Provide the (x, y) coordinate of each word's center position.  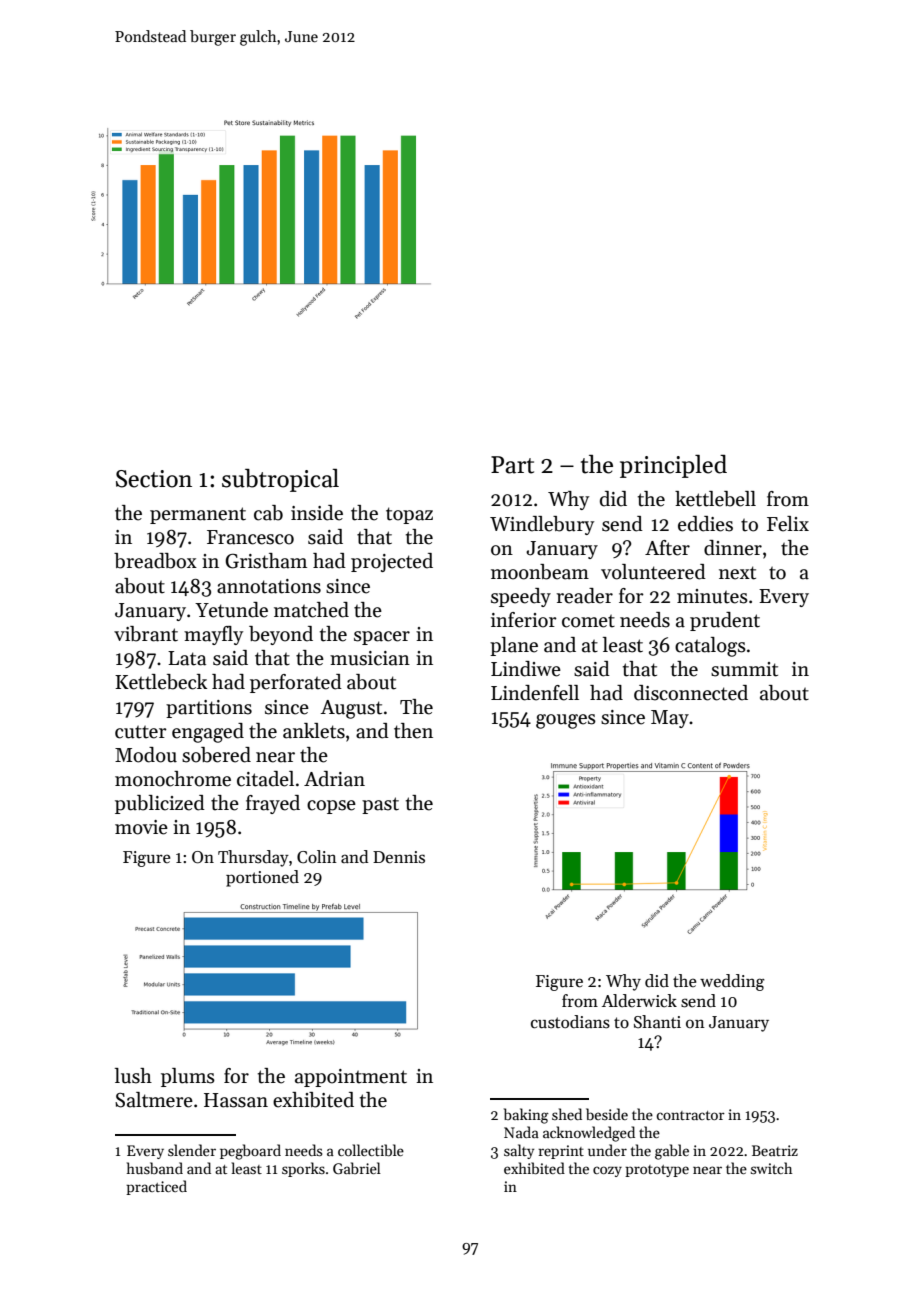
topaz (409, 515)
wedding (732, 982)
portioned (262, 878)
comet (588, 621)
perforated (296, 683)
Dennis (399, 857)
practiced (156, 1187)
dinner (733, 548)
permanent (198, 515)
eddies (705, 524)
